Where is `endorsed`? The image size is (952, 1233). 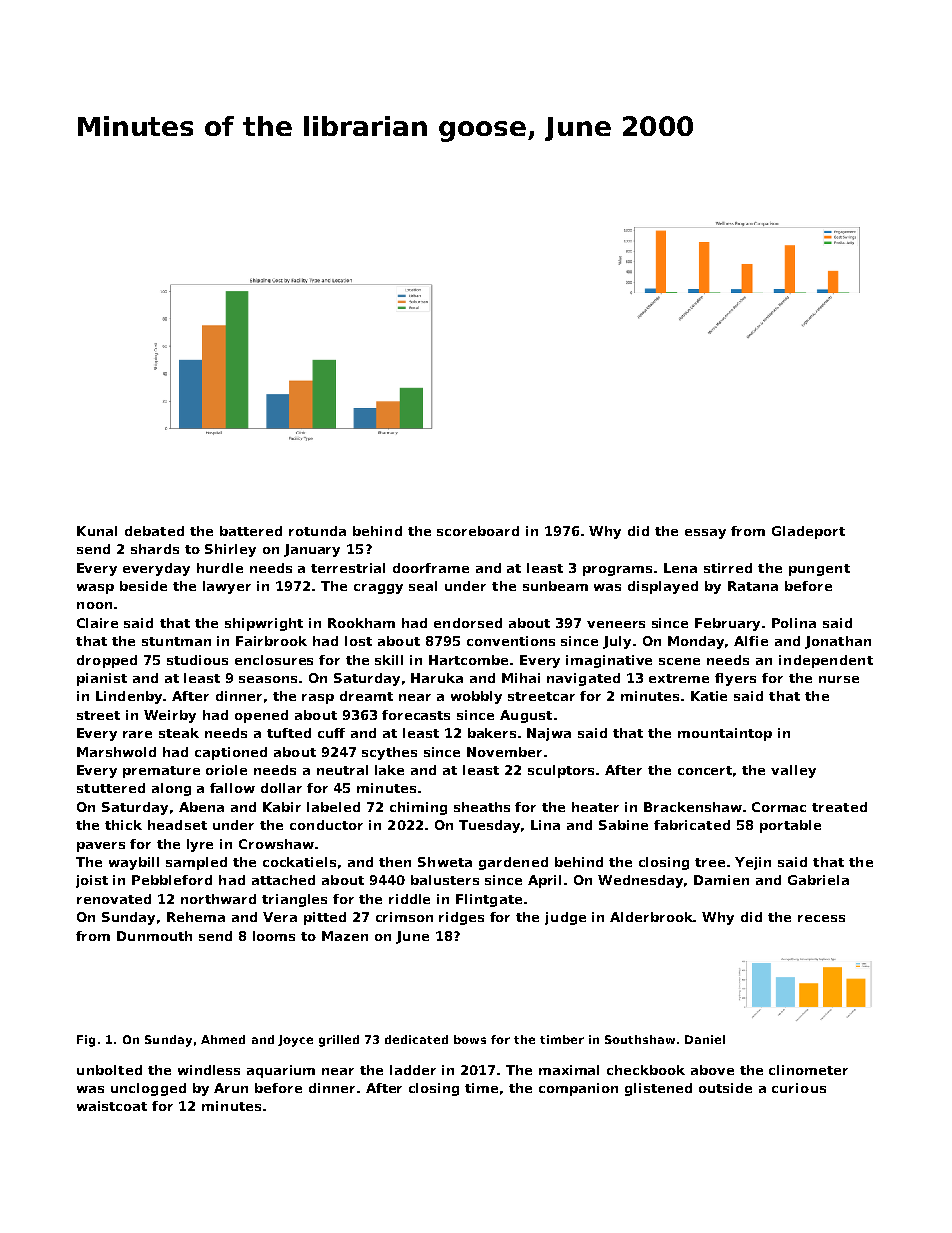
endorsed is located at coordinates (468, 623).
